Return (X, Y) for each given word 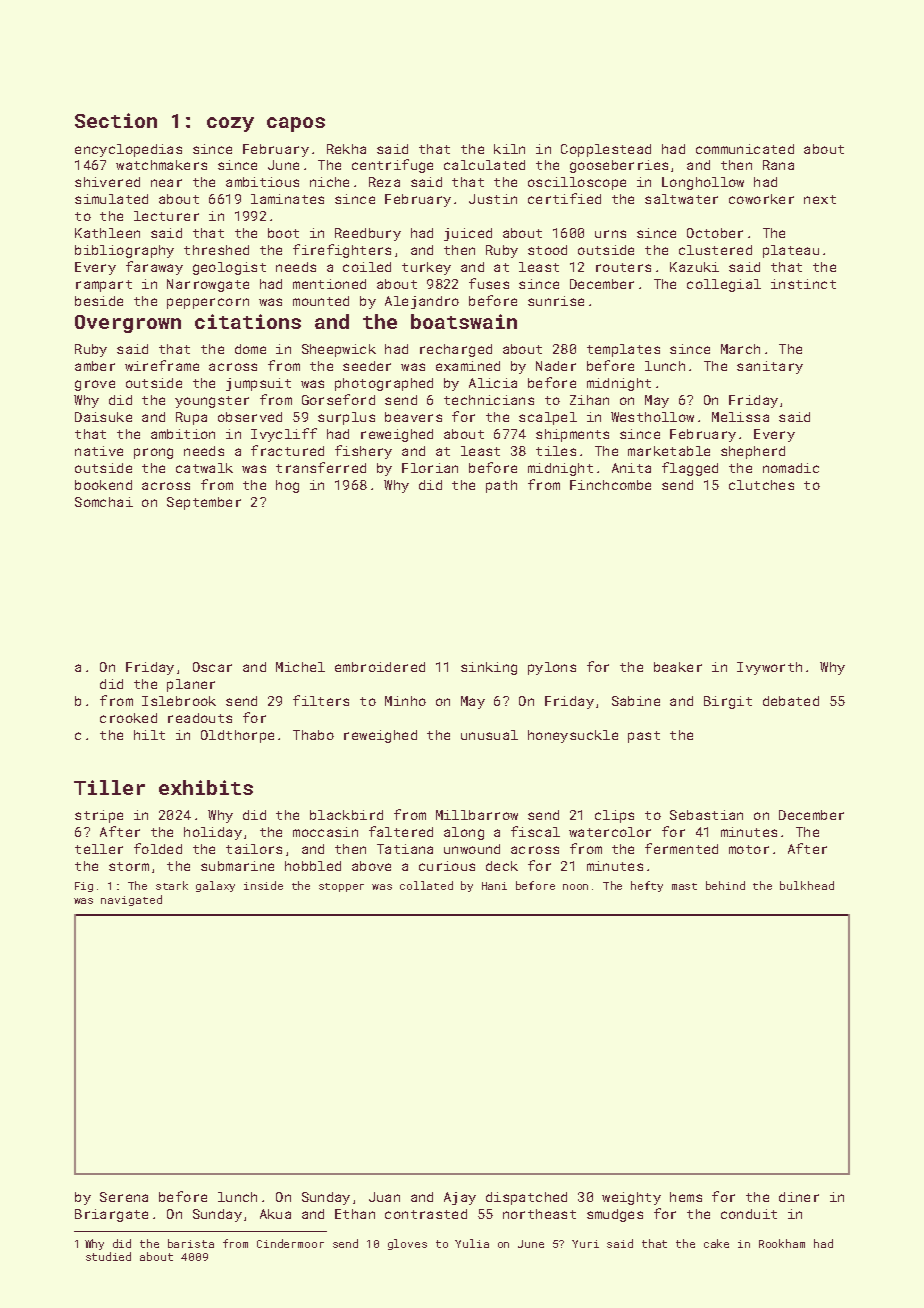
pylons (552, 668)
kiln (509, 149)
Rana (778, 165)
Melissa (740, 417)
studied (108, 1256)
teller (99, 849)
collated (426, 885)
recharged (456, 350)
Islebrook (179, 701)
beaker (678, 667)
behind (725, 885)
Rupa (191, 418)
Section (116, 120)
